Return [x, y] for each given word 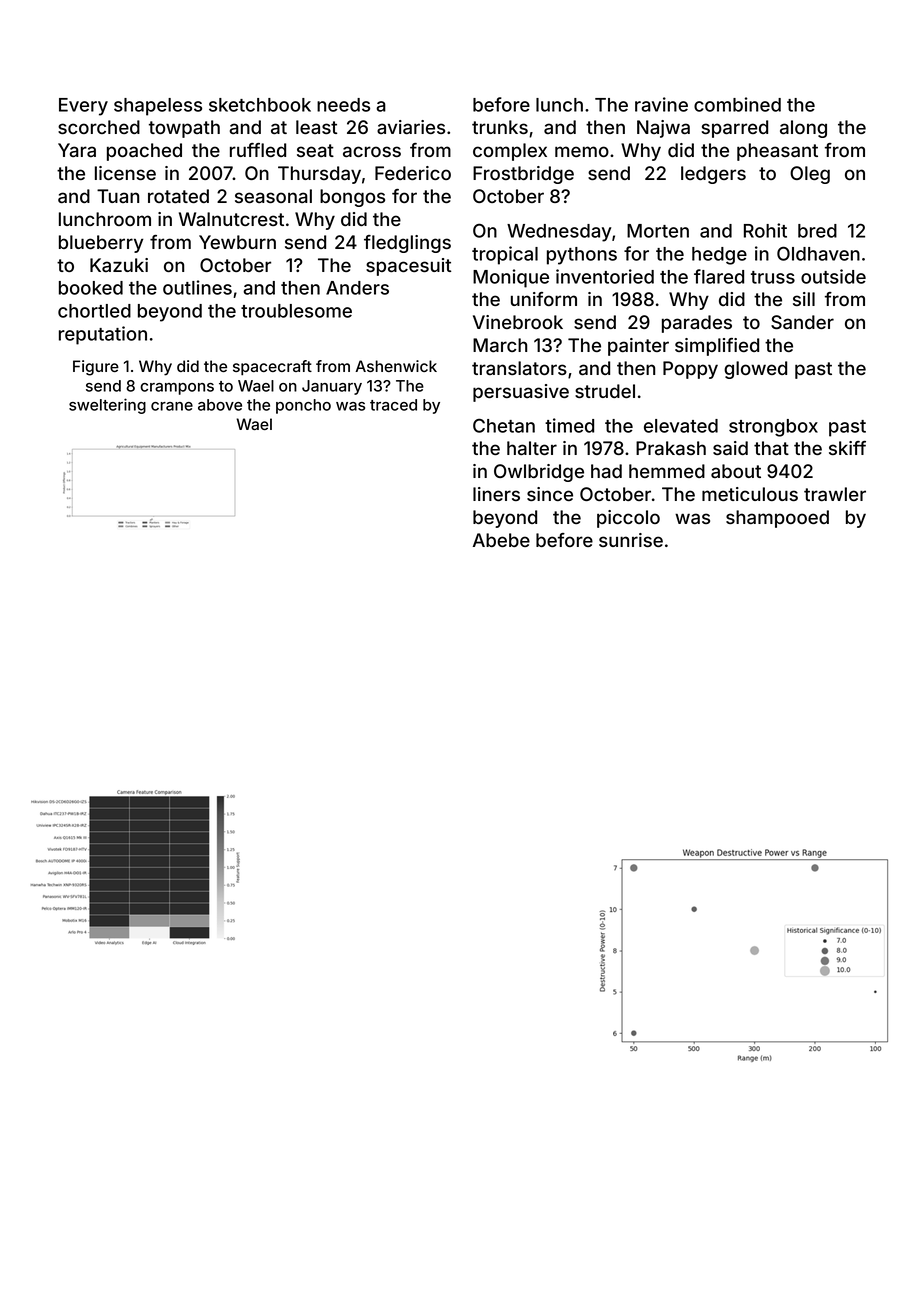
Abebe [501, 540]
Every [83, 107]
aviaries [411, 127]
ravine [661, 104]
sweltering [107, 406]
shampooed [777, 519]
